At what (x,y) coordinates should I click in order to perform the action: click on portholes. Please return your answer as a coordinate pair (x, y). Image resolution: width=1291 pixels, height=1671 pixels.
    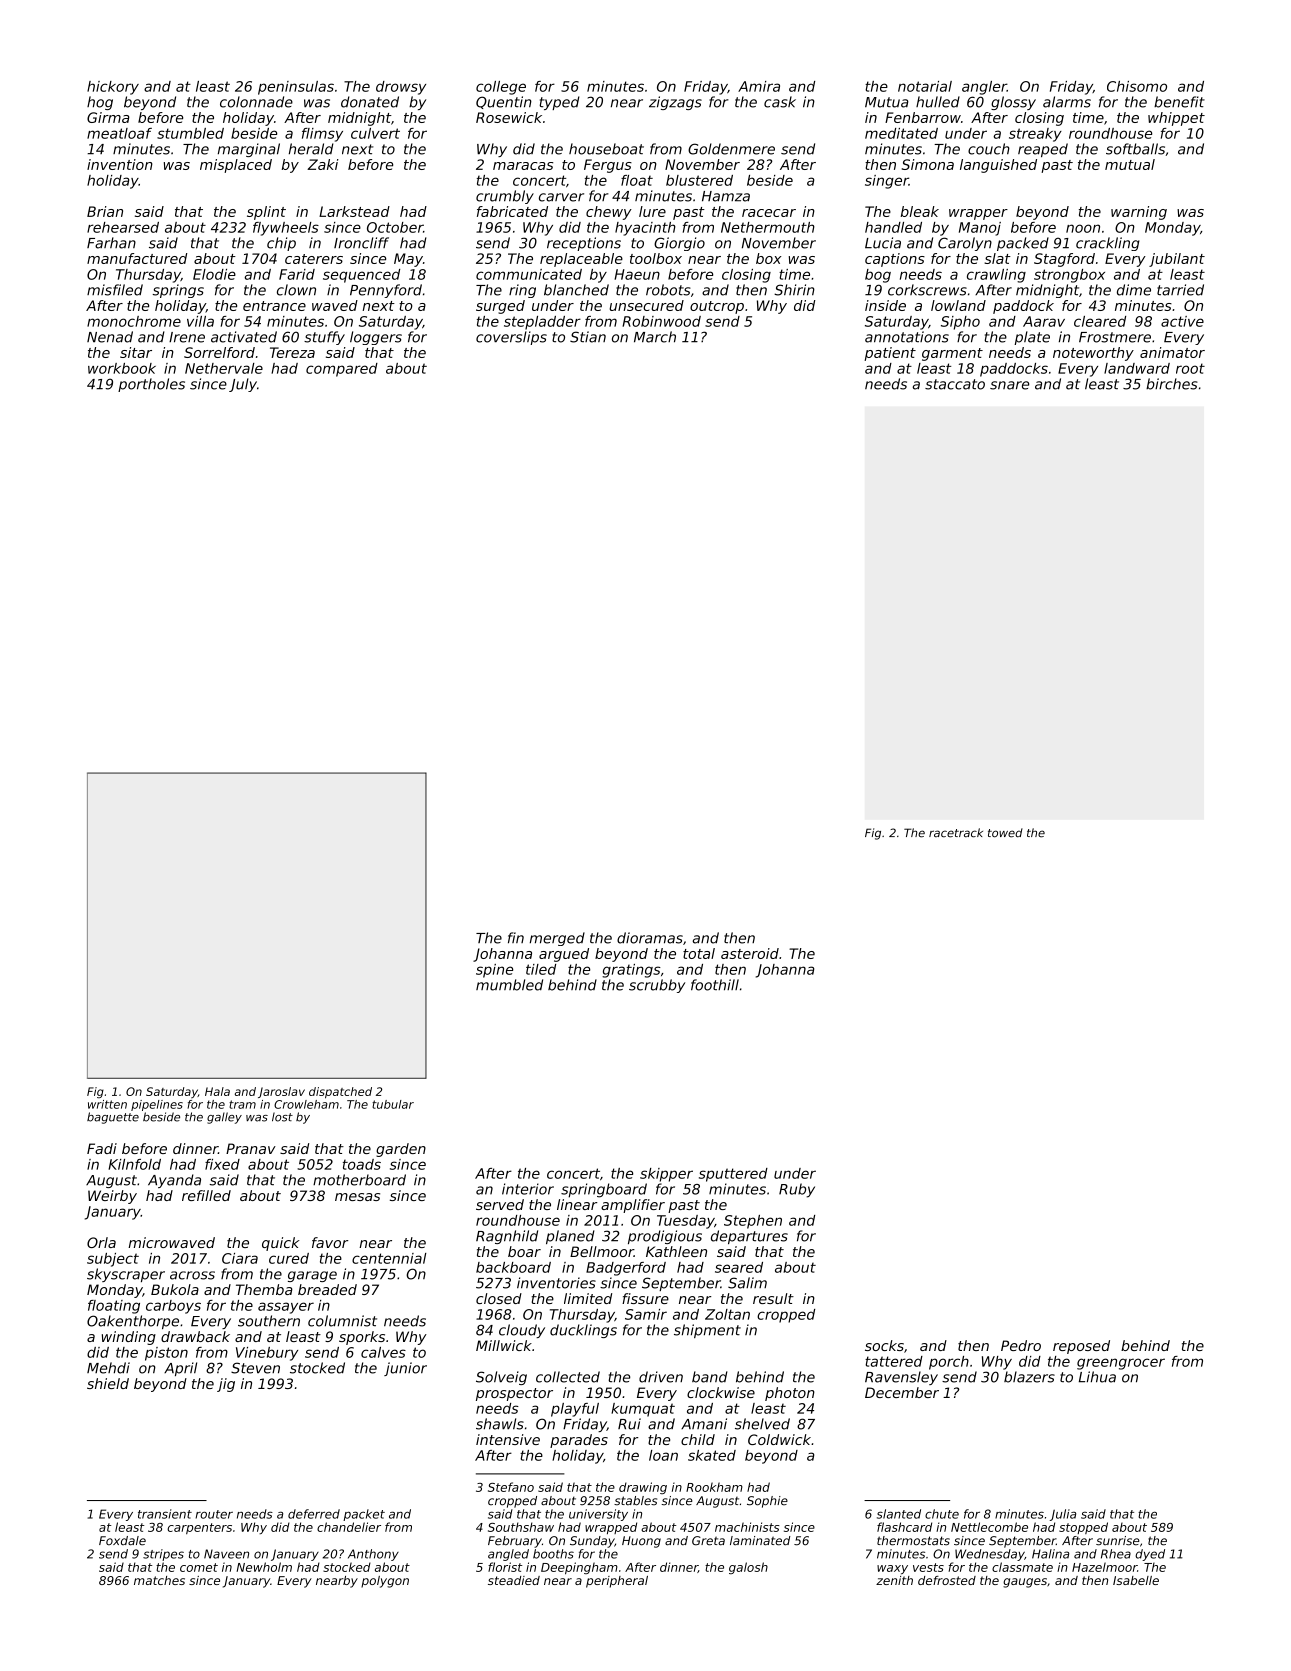
    Looking at the image, I should click on (151, 385).
